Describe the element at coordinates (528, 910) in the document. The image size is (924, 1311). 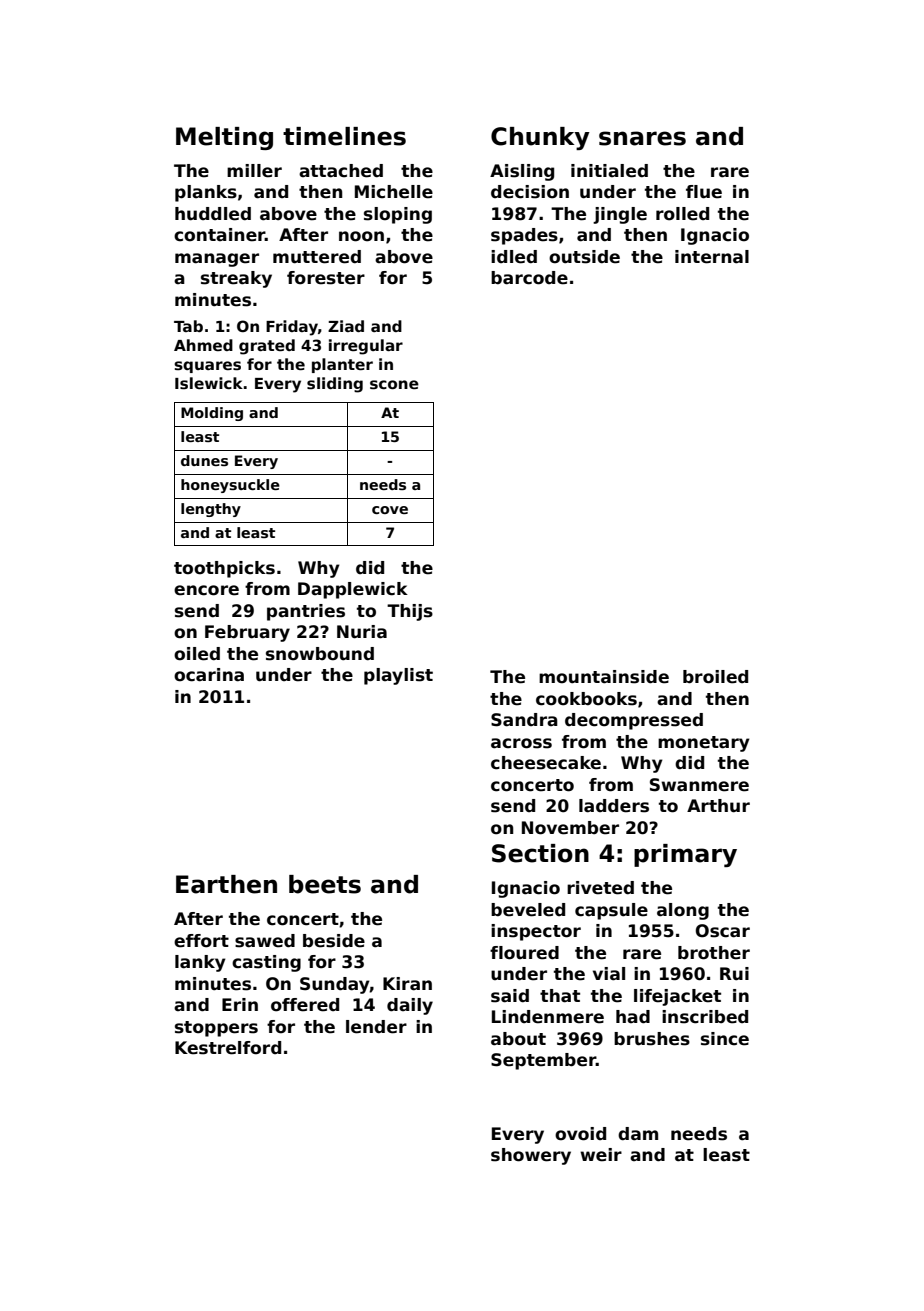
I see `beveled` at that location.
